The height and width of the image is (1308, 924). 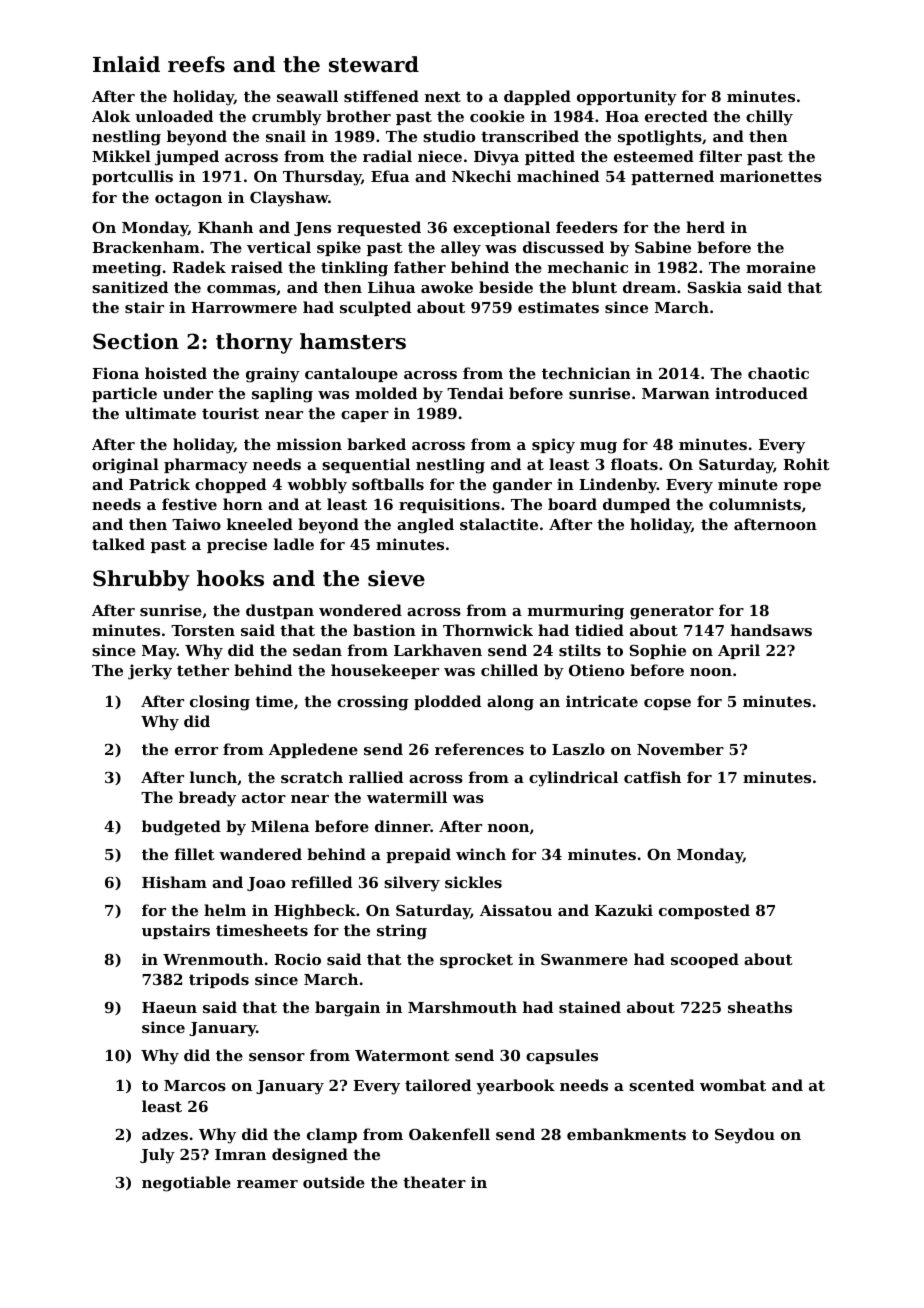 What do you see at coordinates (704, 911) in the image?
I see `composted` at bounding box center [704, 911].
